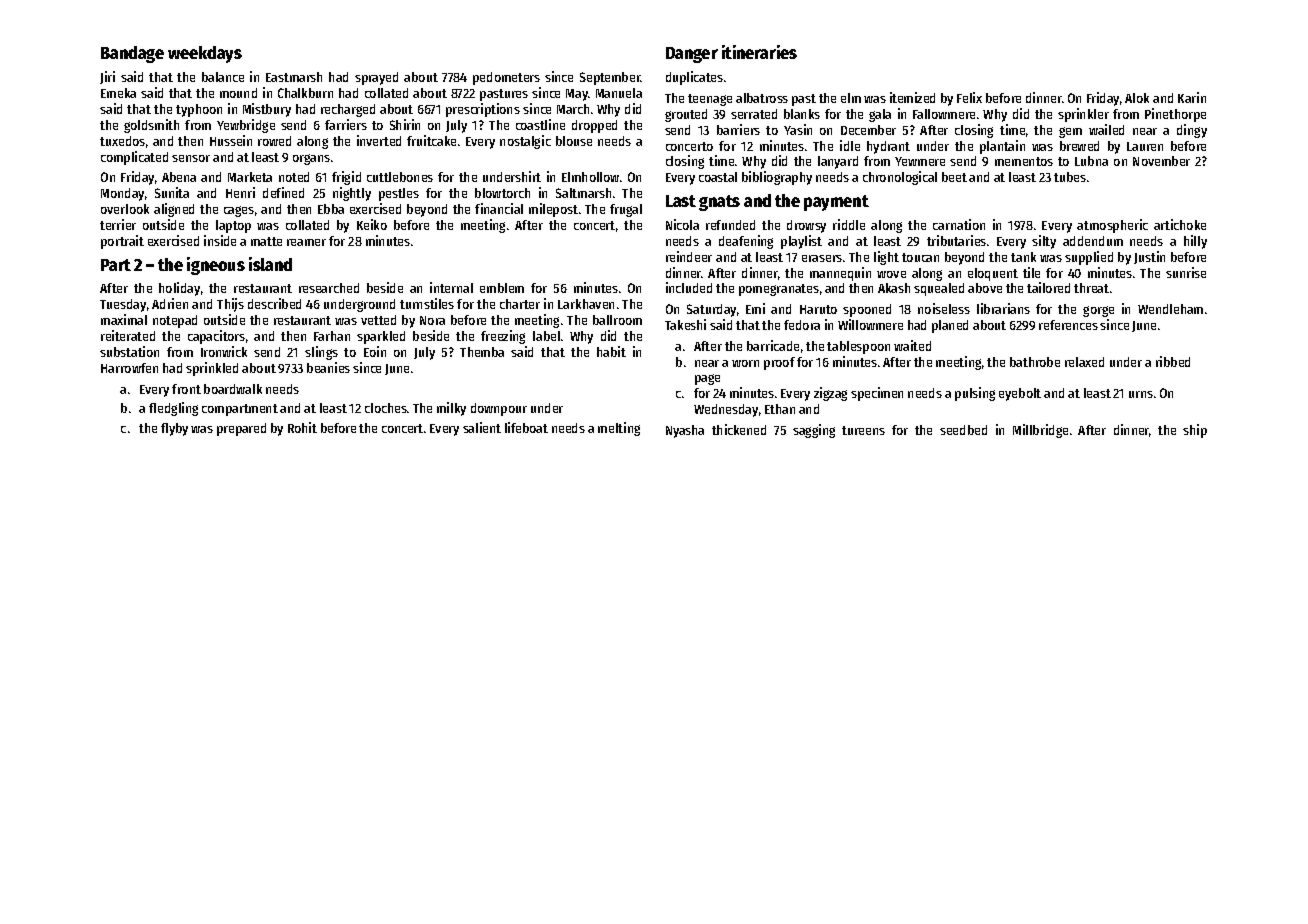  Describe the element at coordinates (759, 52) in the document. I see `itineraries` at that location.
